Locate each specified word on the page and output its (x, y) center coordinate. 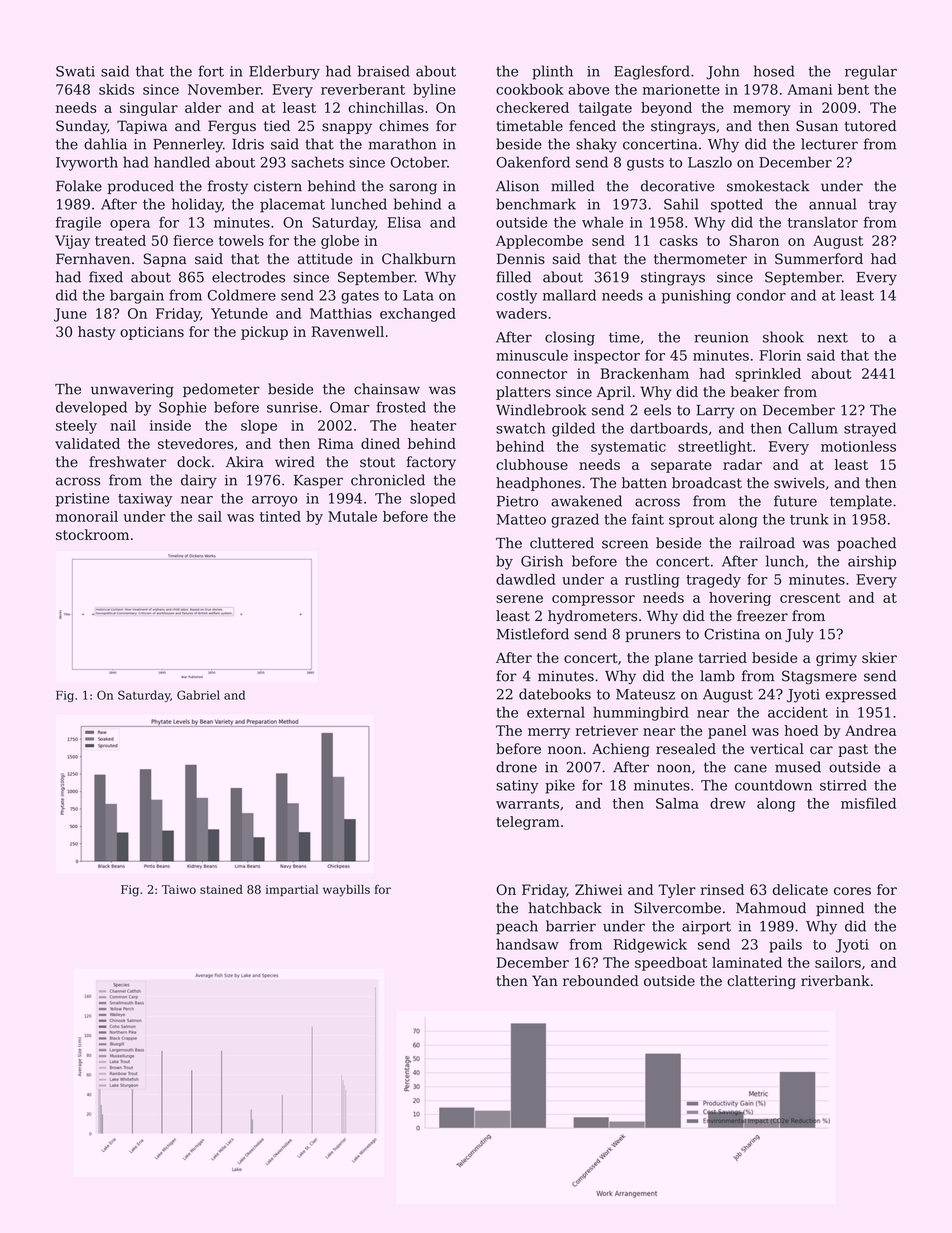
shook (783, 337)
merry (549, 733)
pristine (82, 500)
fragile (78, 224)
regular (871, 72)
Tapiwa (142, 127)
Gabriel (198, 695)
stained (221, 889)
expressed (861, 695)
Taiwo (179, 889)
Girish (542, 561)
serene (519, 599)
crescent (810, 598)
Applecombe (539, 242)
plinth (552, 72)
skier (879, 657)
